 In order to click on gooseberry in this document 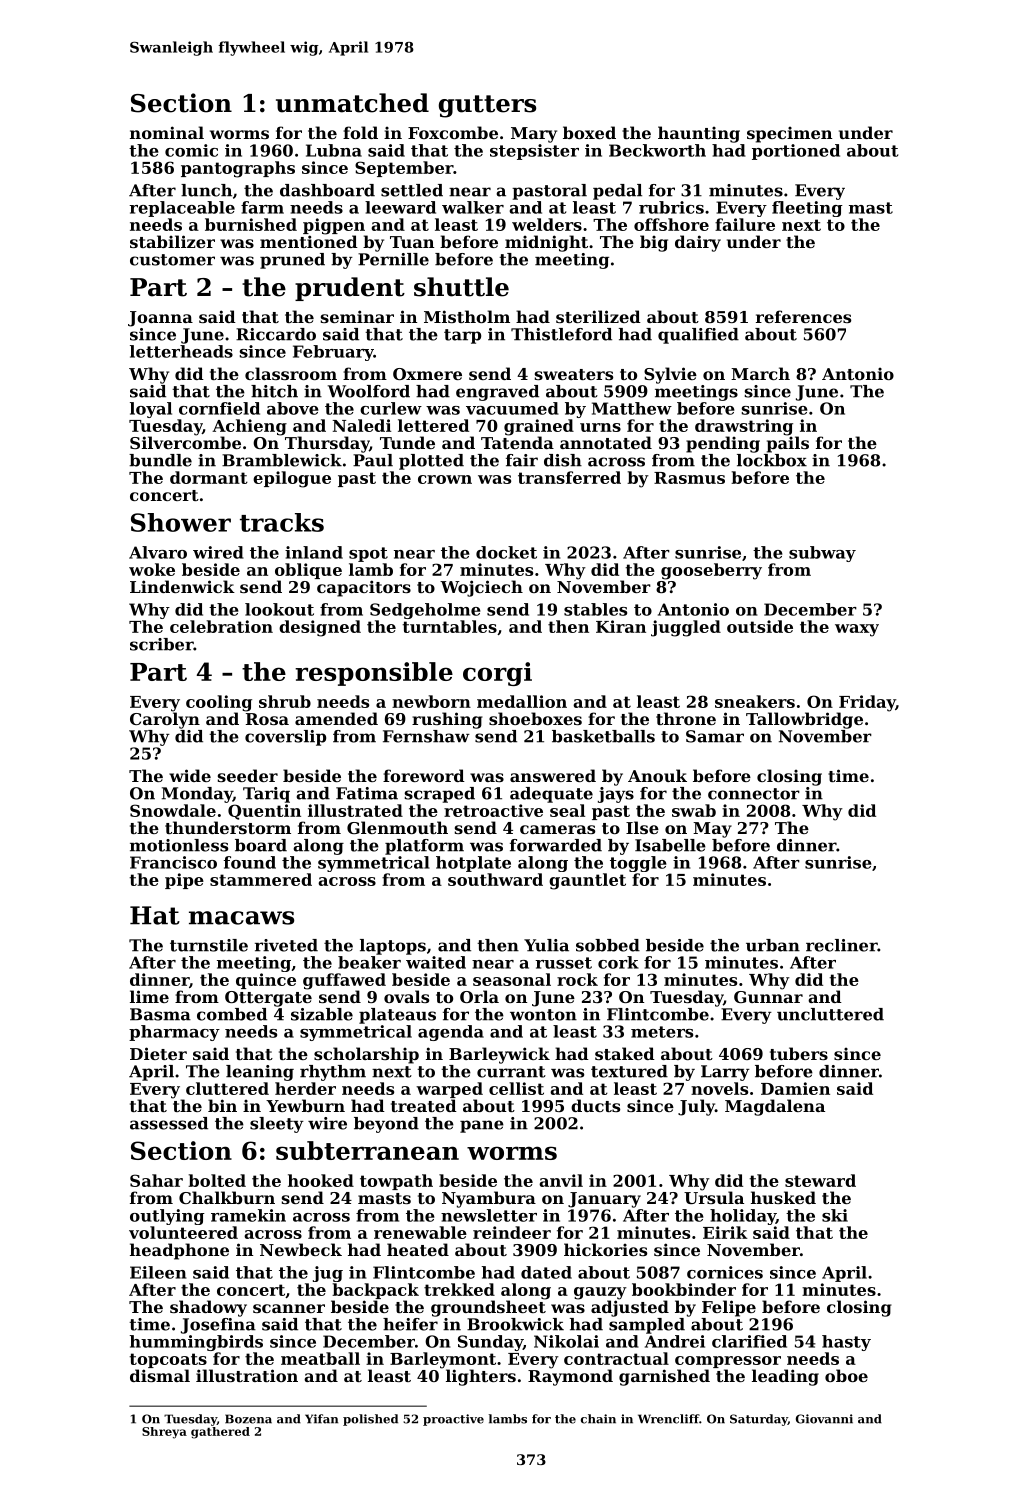, I will do `click(711, 571)`.
